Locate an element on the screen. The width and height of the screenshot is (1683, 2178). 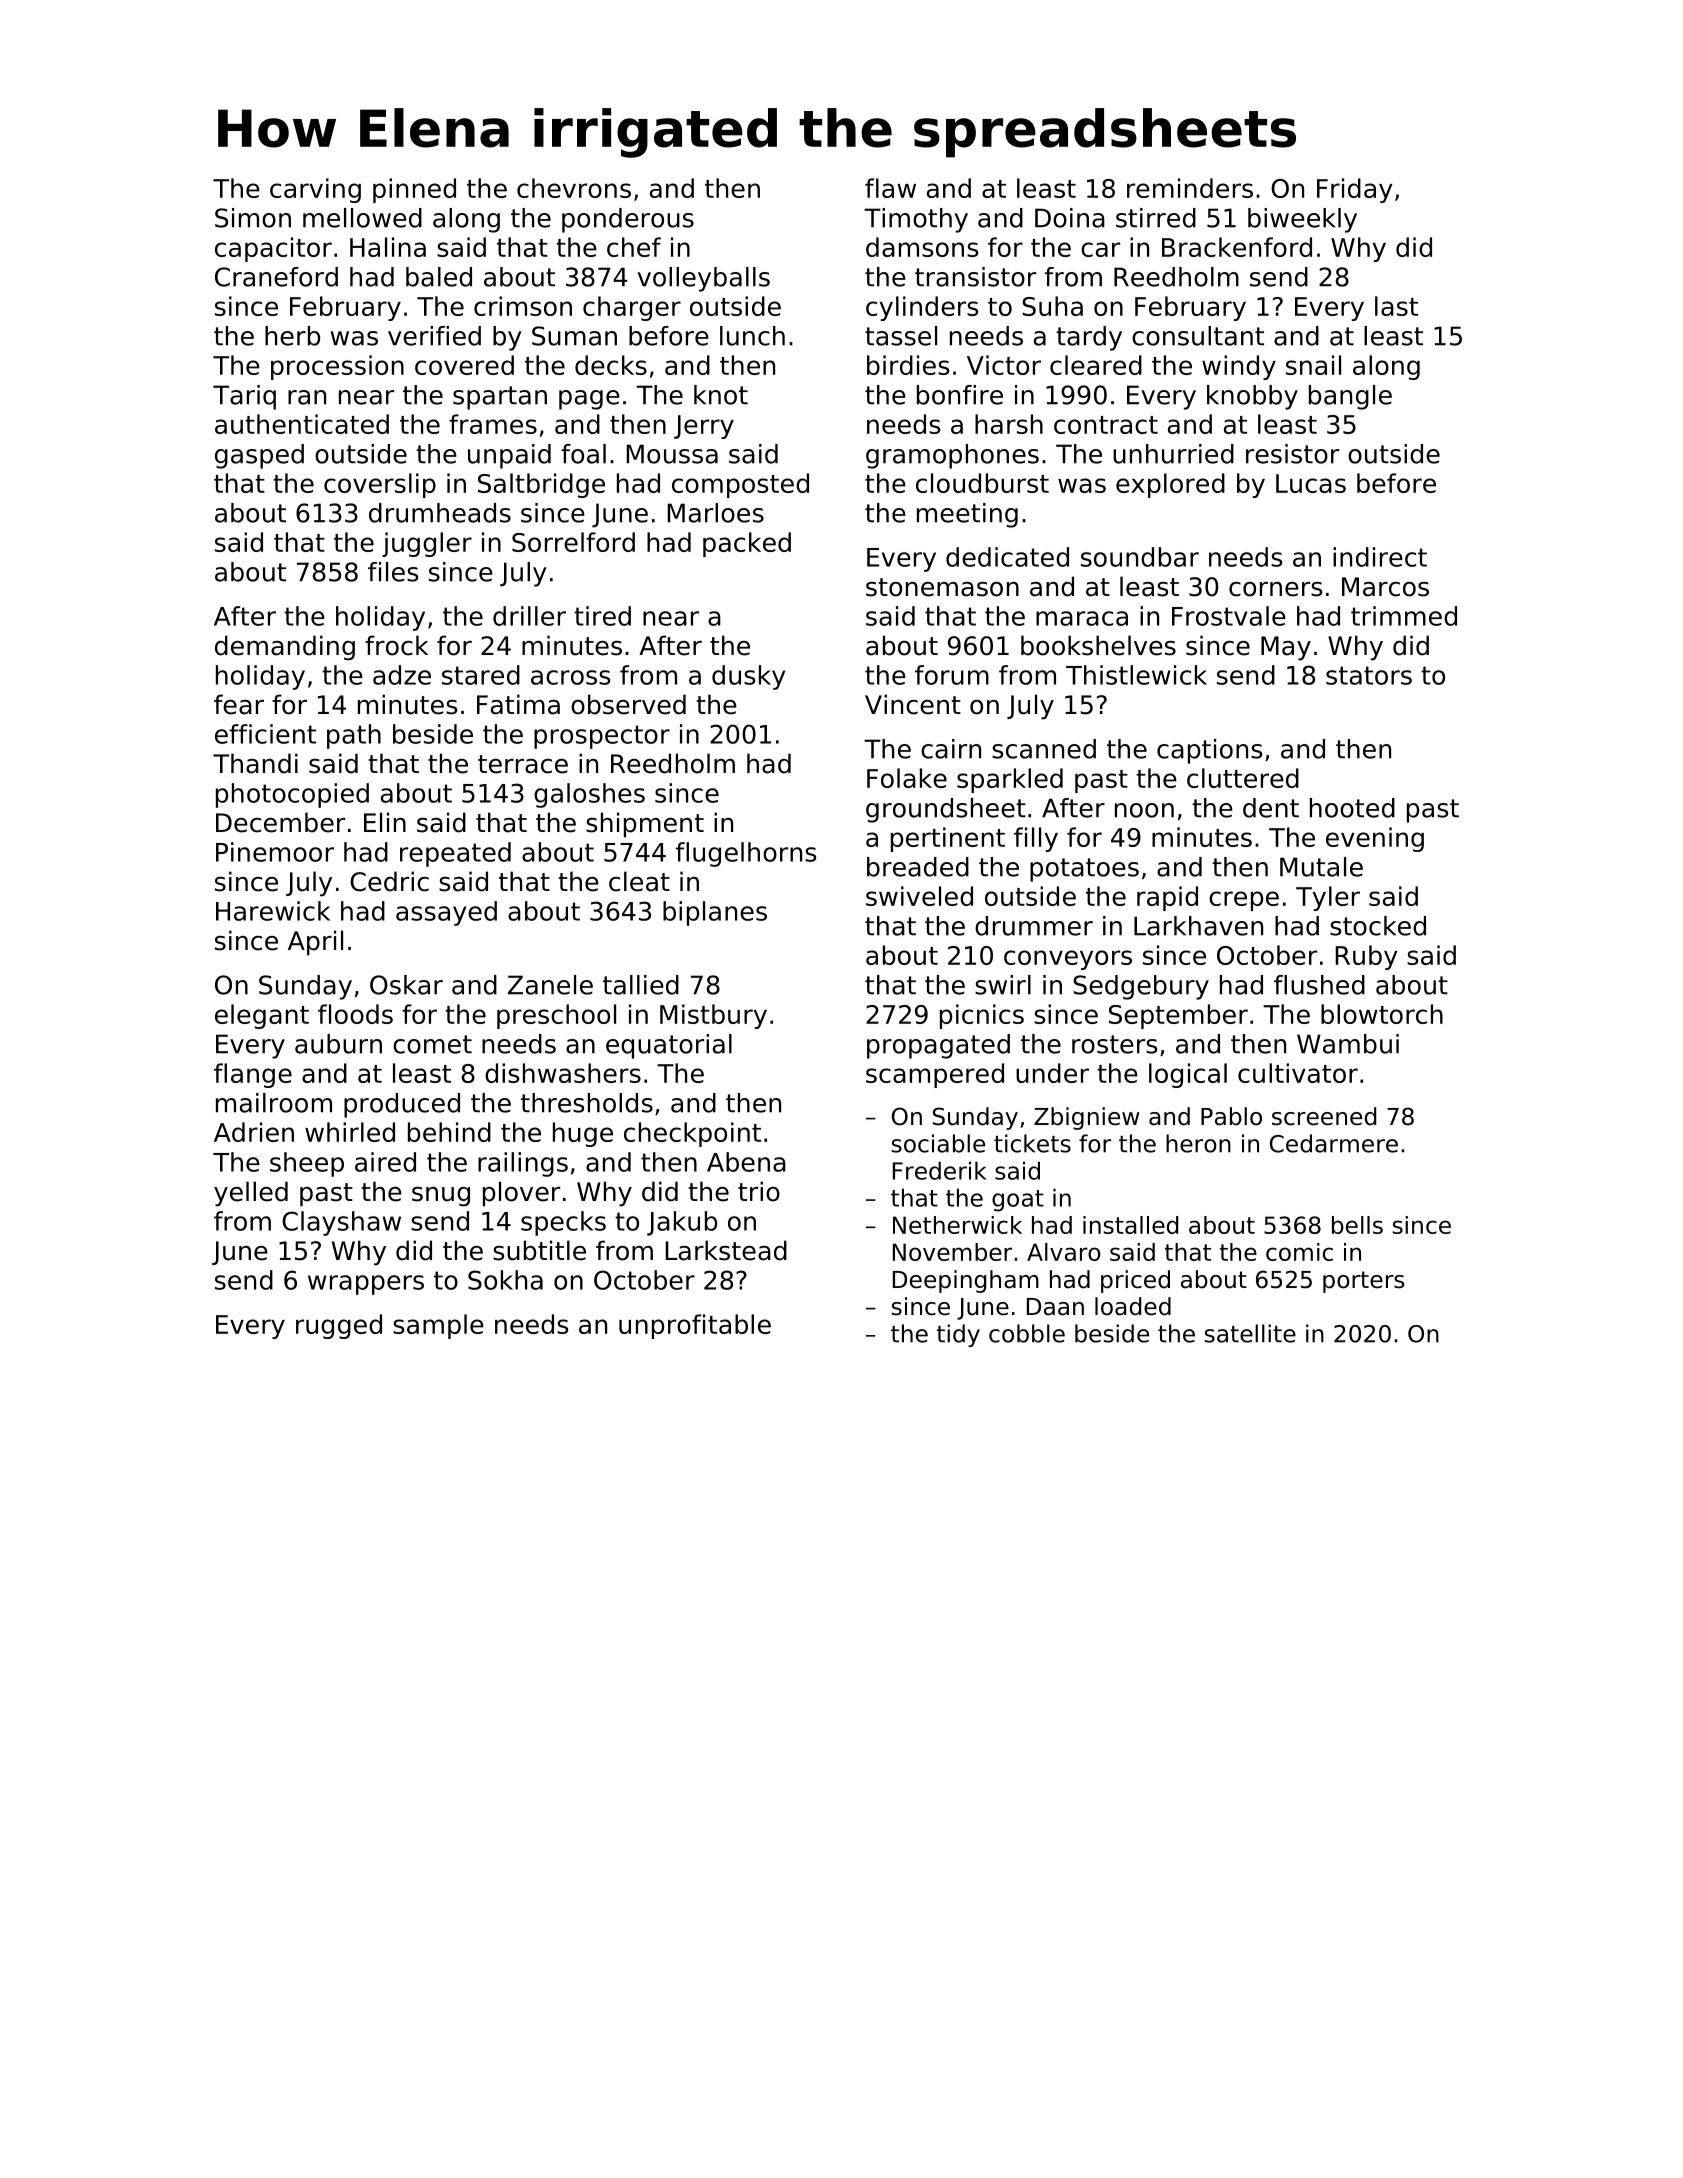
reminders is located at coordinates (1190, 188).
